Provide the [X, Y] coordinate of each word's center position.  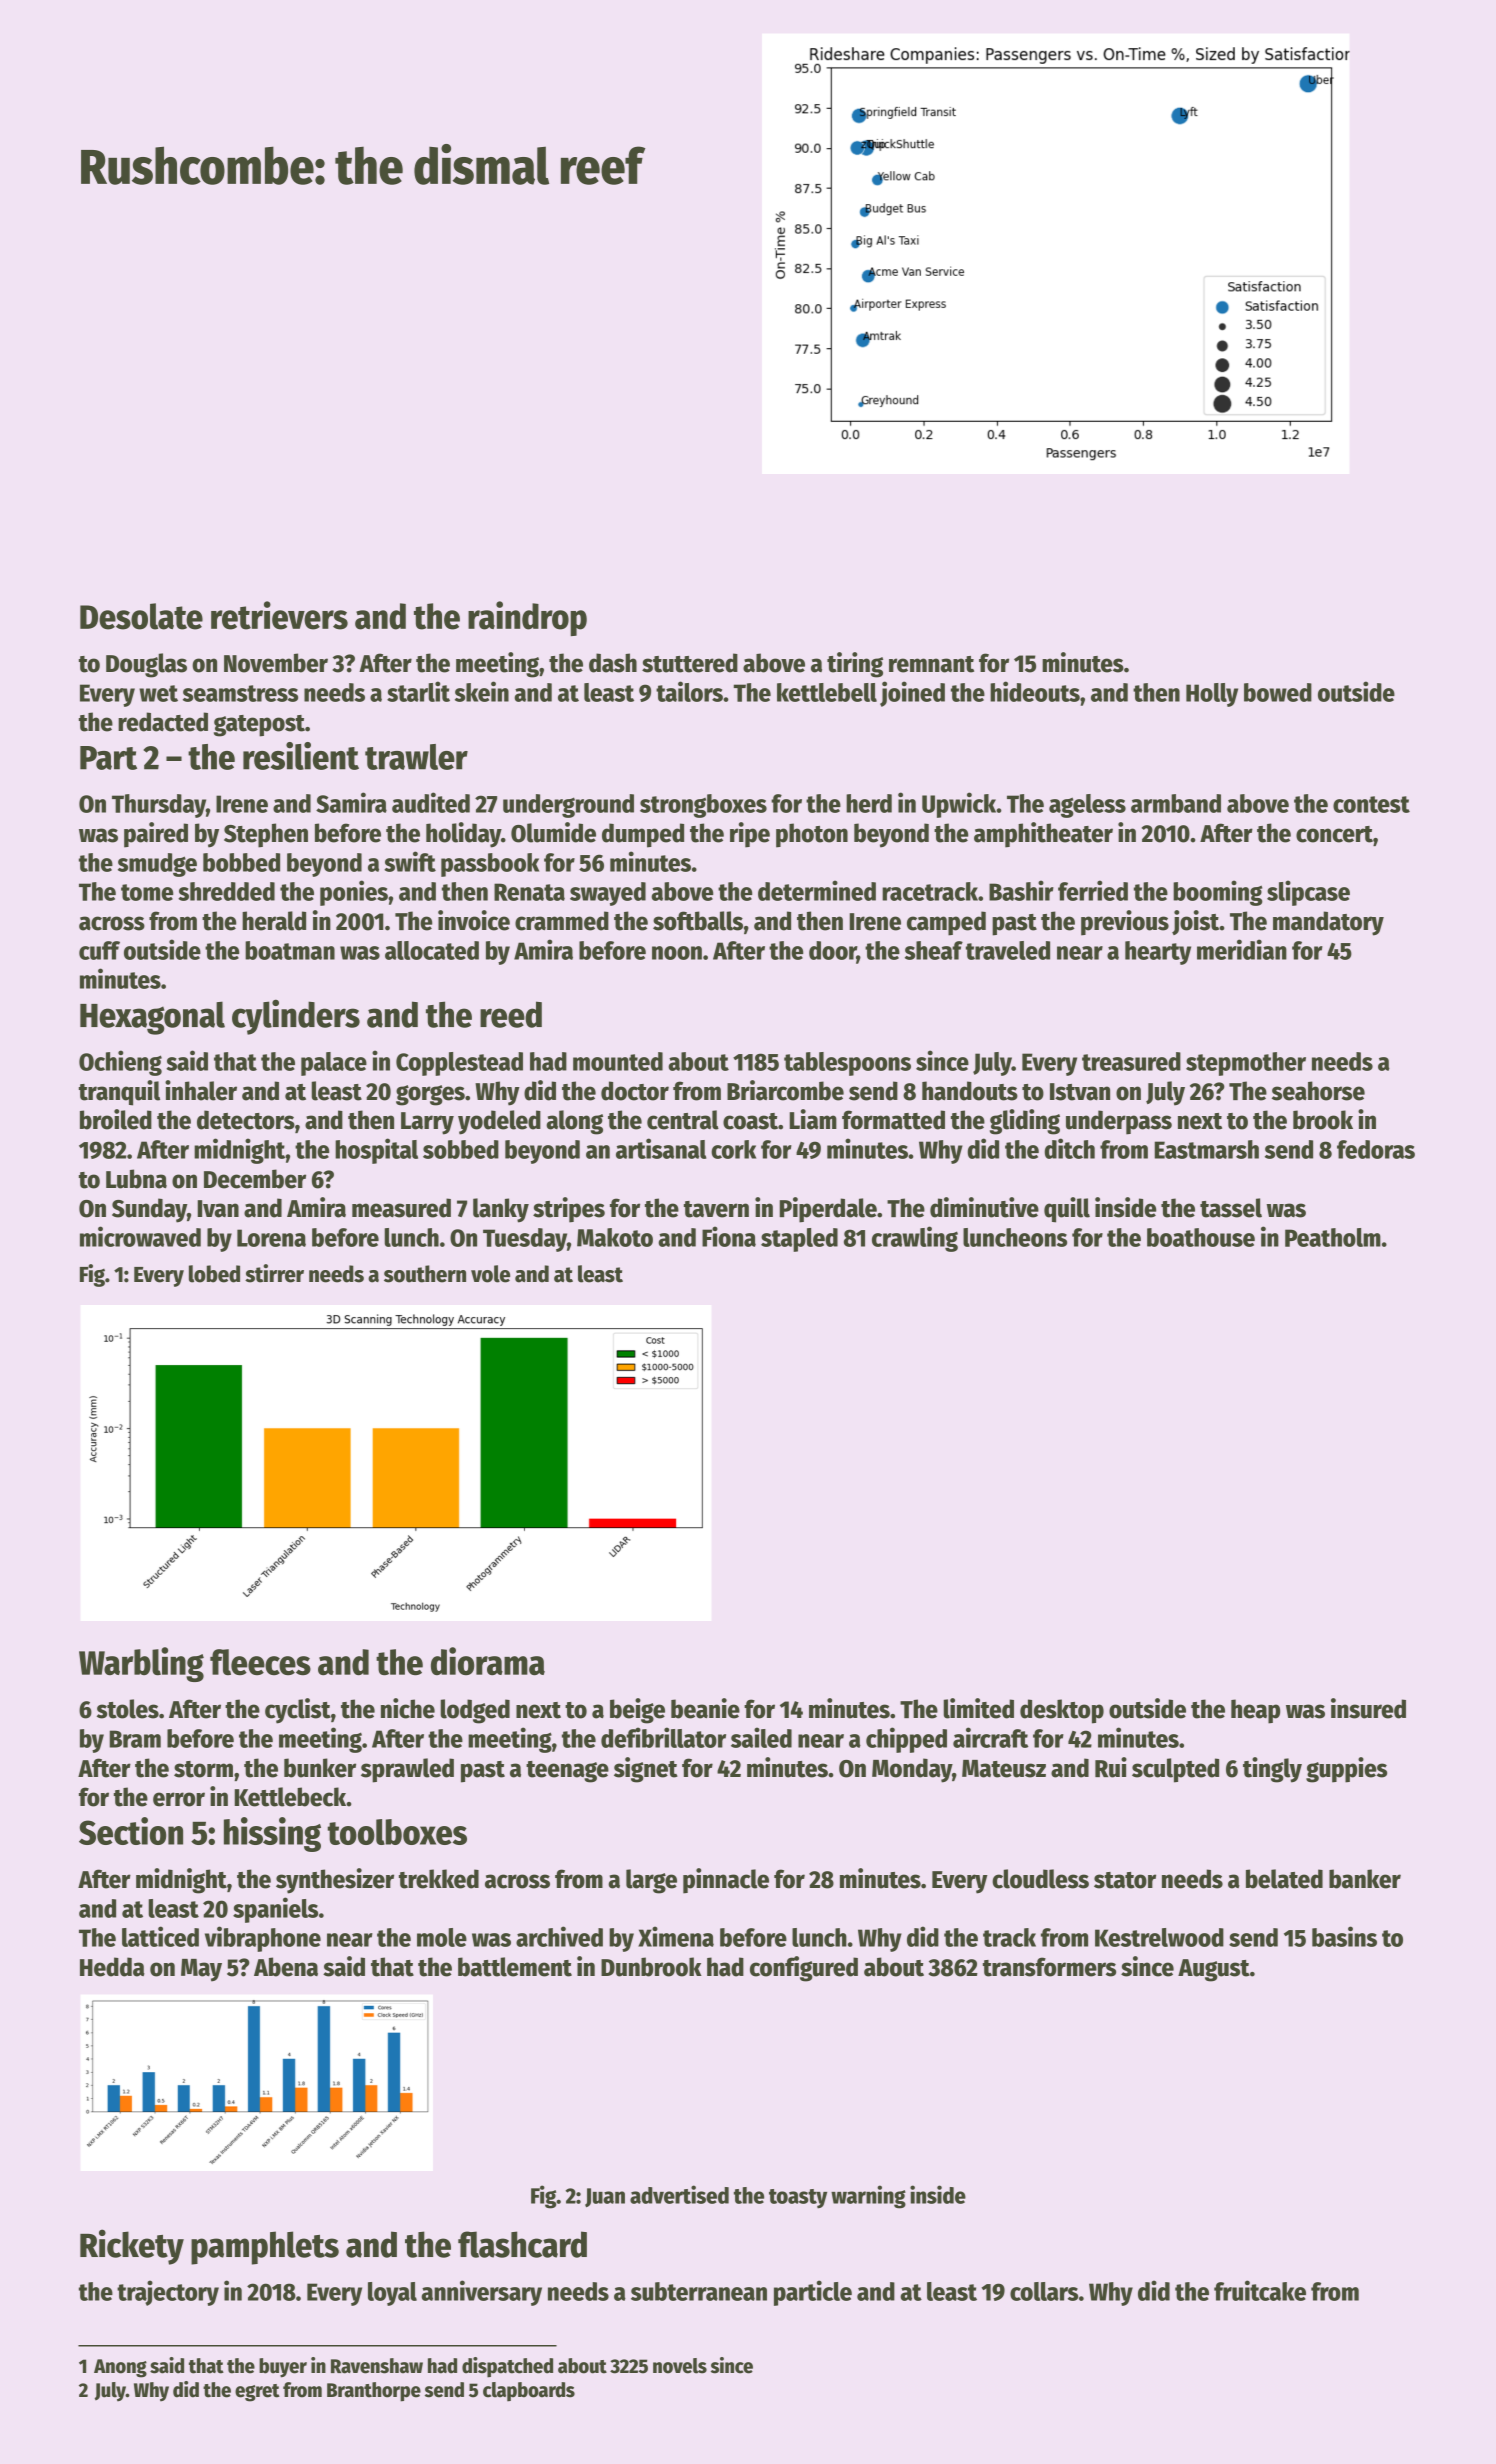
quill [1067, 1210]
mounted [618, 1061]
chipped [906, 1740]
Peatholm [1333, 1237]
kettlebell [827, 692]
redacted [163, 722]
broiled [116, 1119]
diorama [488, 1661]
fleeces [260, 1662]
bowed [1278, 692]
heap [1255, 1711]
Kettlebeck [290, 1797]
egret [257, 2393]
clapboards [529, 2392]
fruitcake [1260, 2290]
